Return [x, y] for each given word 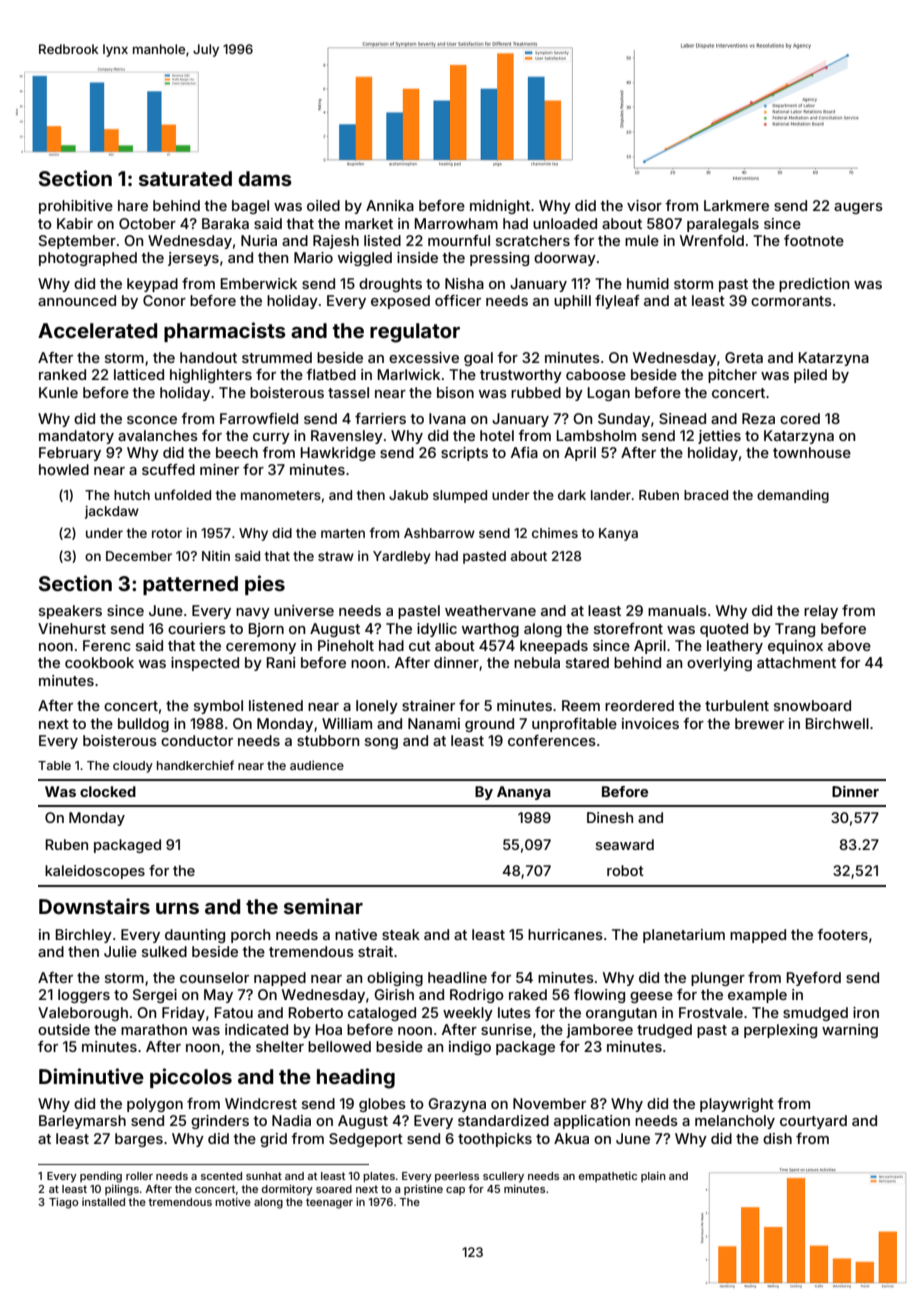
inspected [205, 664]
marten [343, 533]
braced [706, 495]
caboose [596, 374]
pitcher [732, 376]
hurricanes [565, 934]
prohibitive [76, 207]
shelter [280, 1046]
